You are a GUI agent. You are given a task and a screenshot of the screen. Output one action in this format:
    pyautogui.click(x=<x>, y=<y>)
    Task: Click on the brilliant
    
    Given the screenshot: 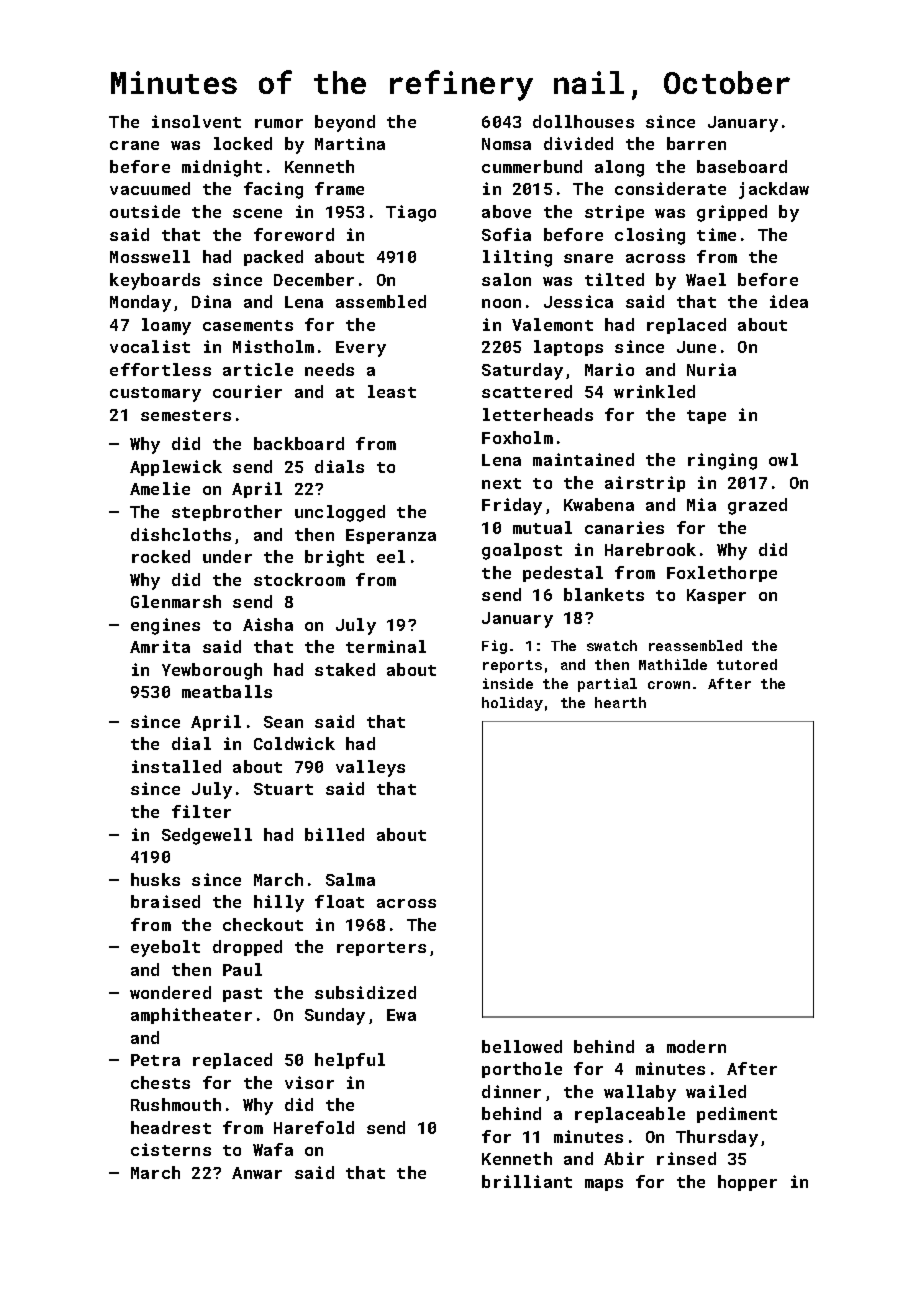 What is the action you would take?
    pyautogui.click(x=527, y=1181)
